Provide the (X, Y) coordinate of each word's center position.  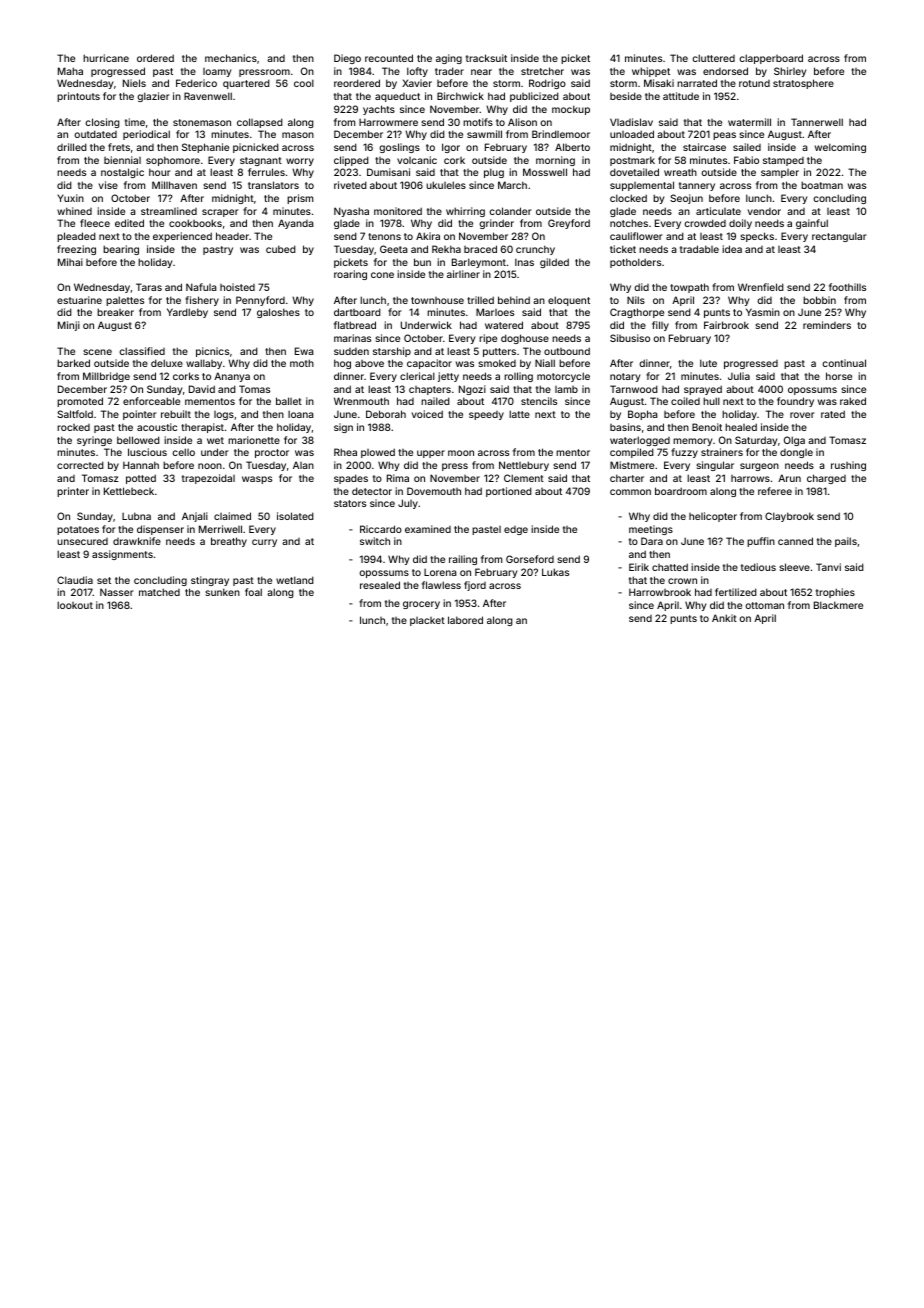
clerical (417, 376)
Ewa (304, 351)
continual (844, 363)
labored (465, 620)
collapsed (260, 123)
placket (427, 621)
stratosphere (803, 84)
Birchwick (460, 96)
